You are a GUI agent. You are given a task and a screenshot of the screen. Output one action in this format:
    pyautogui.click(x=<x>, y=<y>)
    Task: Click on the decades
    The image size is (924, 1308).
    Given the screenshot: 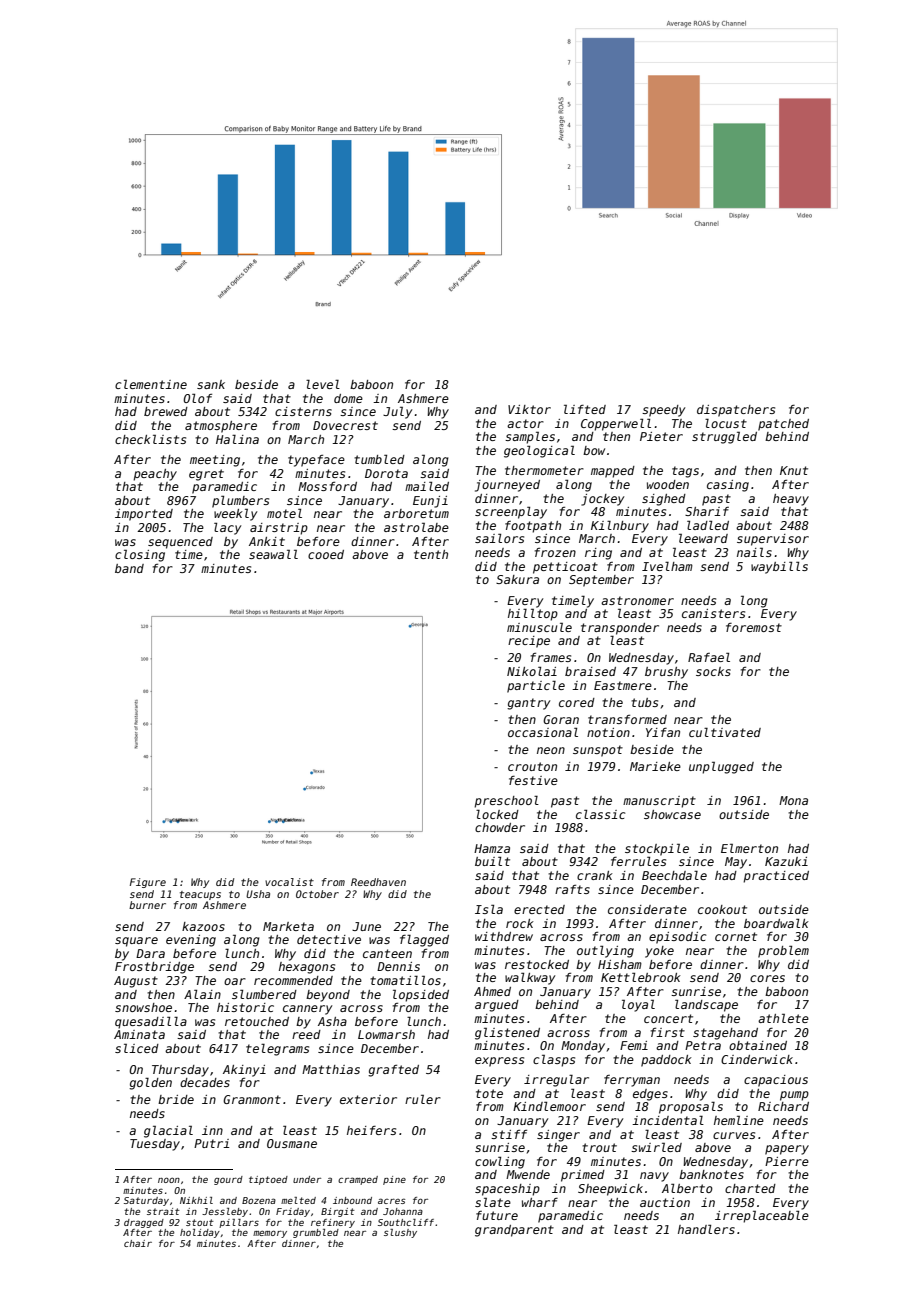 What is the action you would take?
    pyautogui.click(x=205, y=1082)
